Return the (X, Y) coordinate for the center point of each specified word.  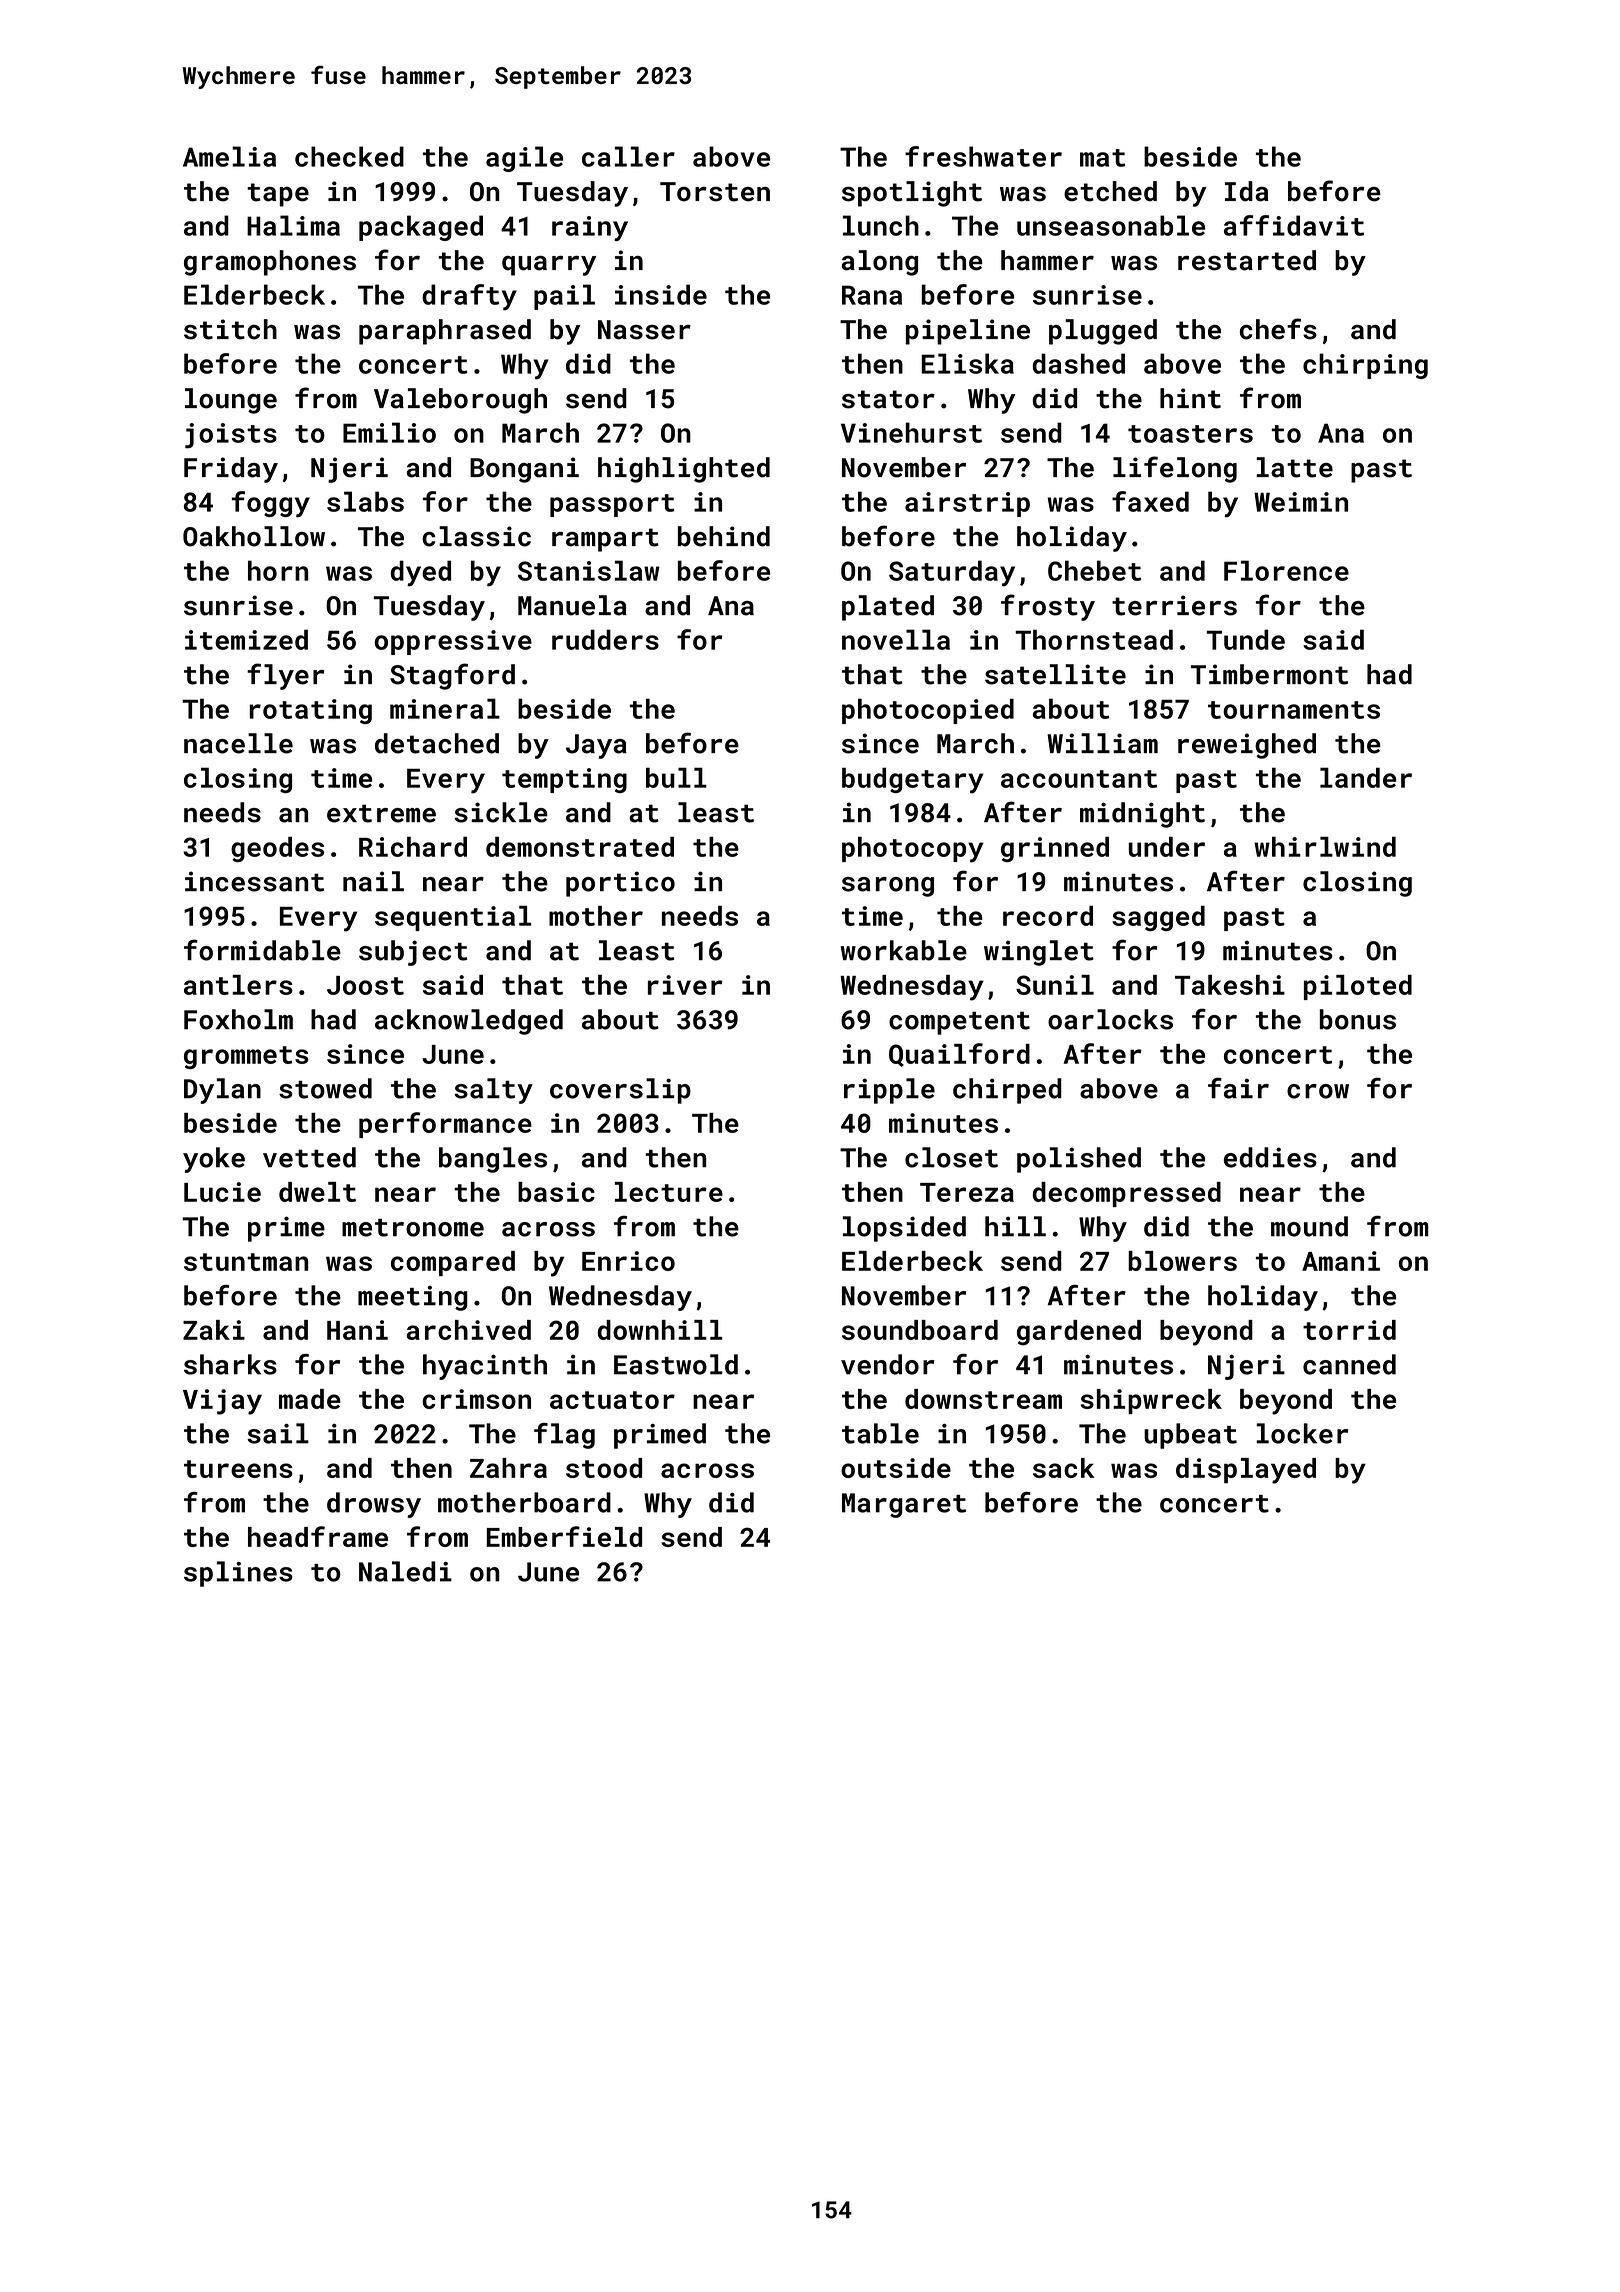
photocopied (928, 711)
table (880, 1433)
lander (1366, 777)
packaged (421, 228)
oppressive (453, 642)
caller (628, 156)
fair (1238, 1088)
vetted (309, 1157)
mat (1102, 158)
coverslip (620, 1091)
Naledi (405, 1571)
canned (1349, 1364)
